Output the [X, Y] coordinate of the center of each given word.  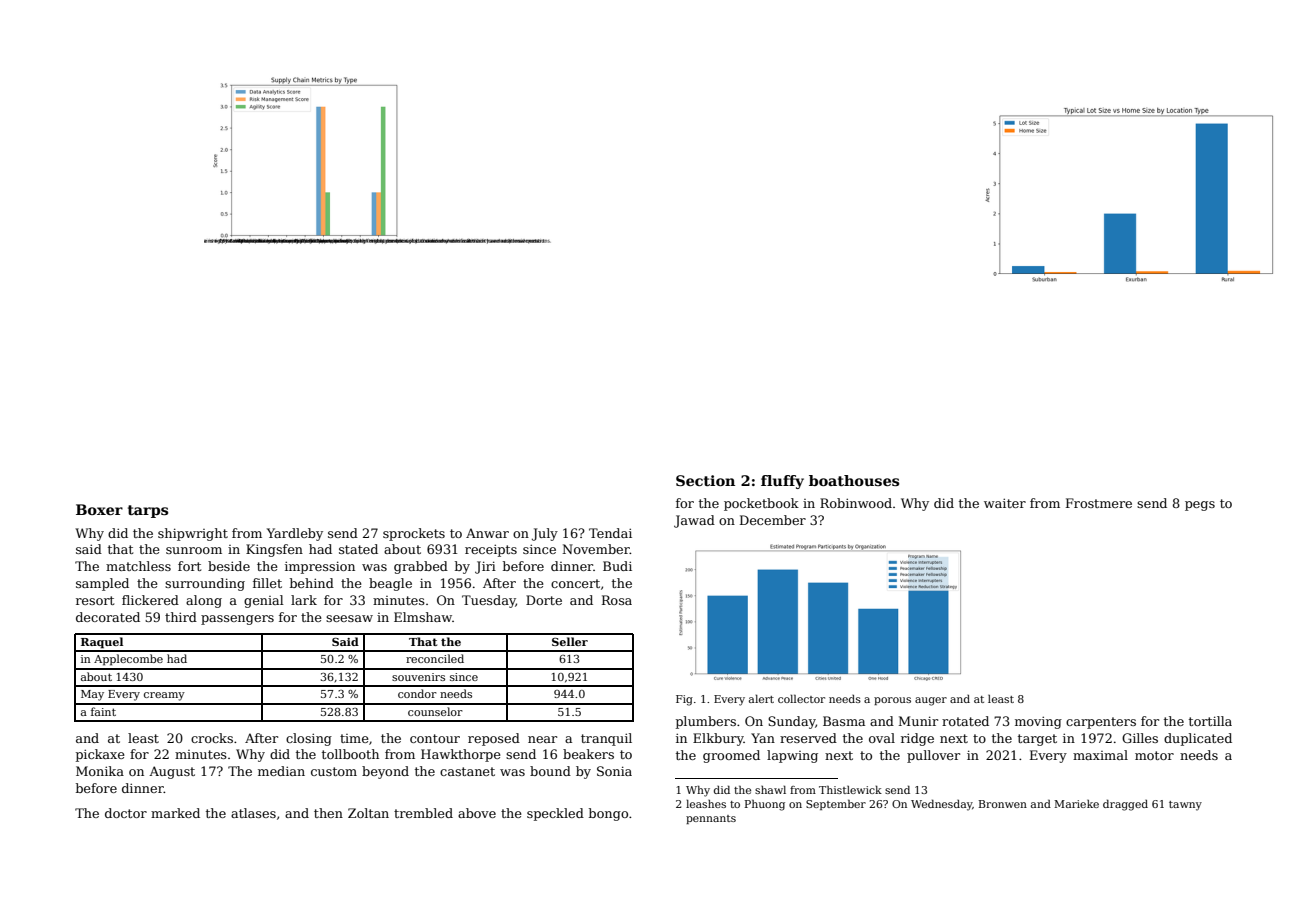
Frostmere [1099, 503]
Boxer [99, 509]
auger [931, 701]
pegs [1200, 506]
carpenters [1101, 723]
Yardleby [295, 534]
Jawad [694, 521]
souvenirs [418, 677]
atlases [253, 813]
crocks [212, 738]
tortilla [1210, 721]
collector [801, 698]
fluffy [782, 482]
